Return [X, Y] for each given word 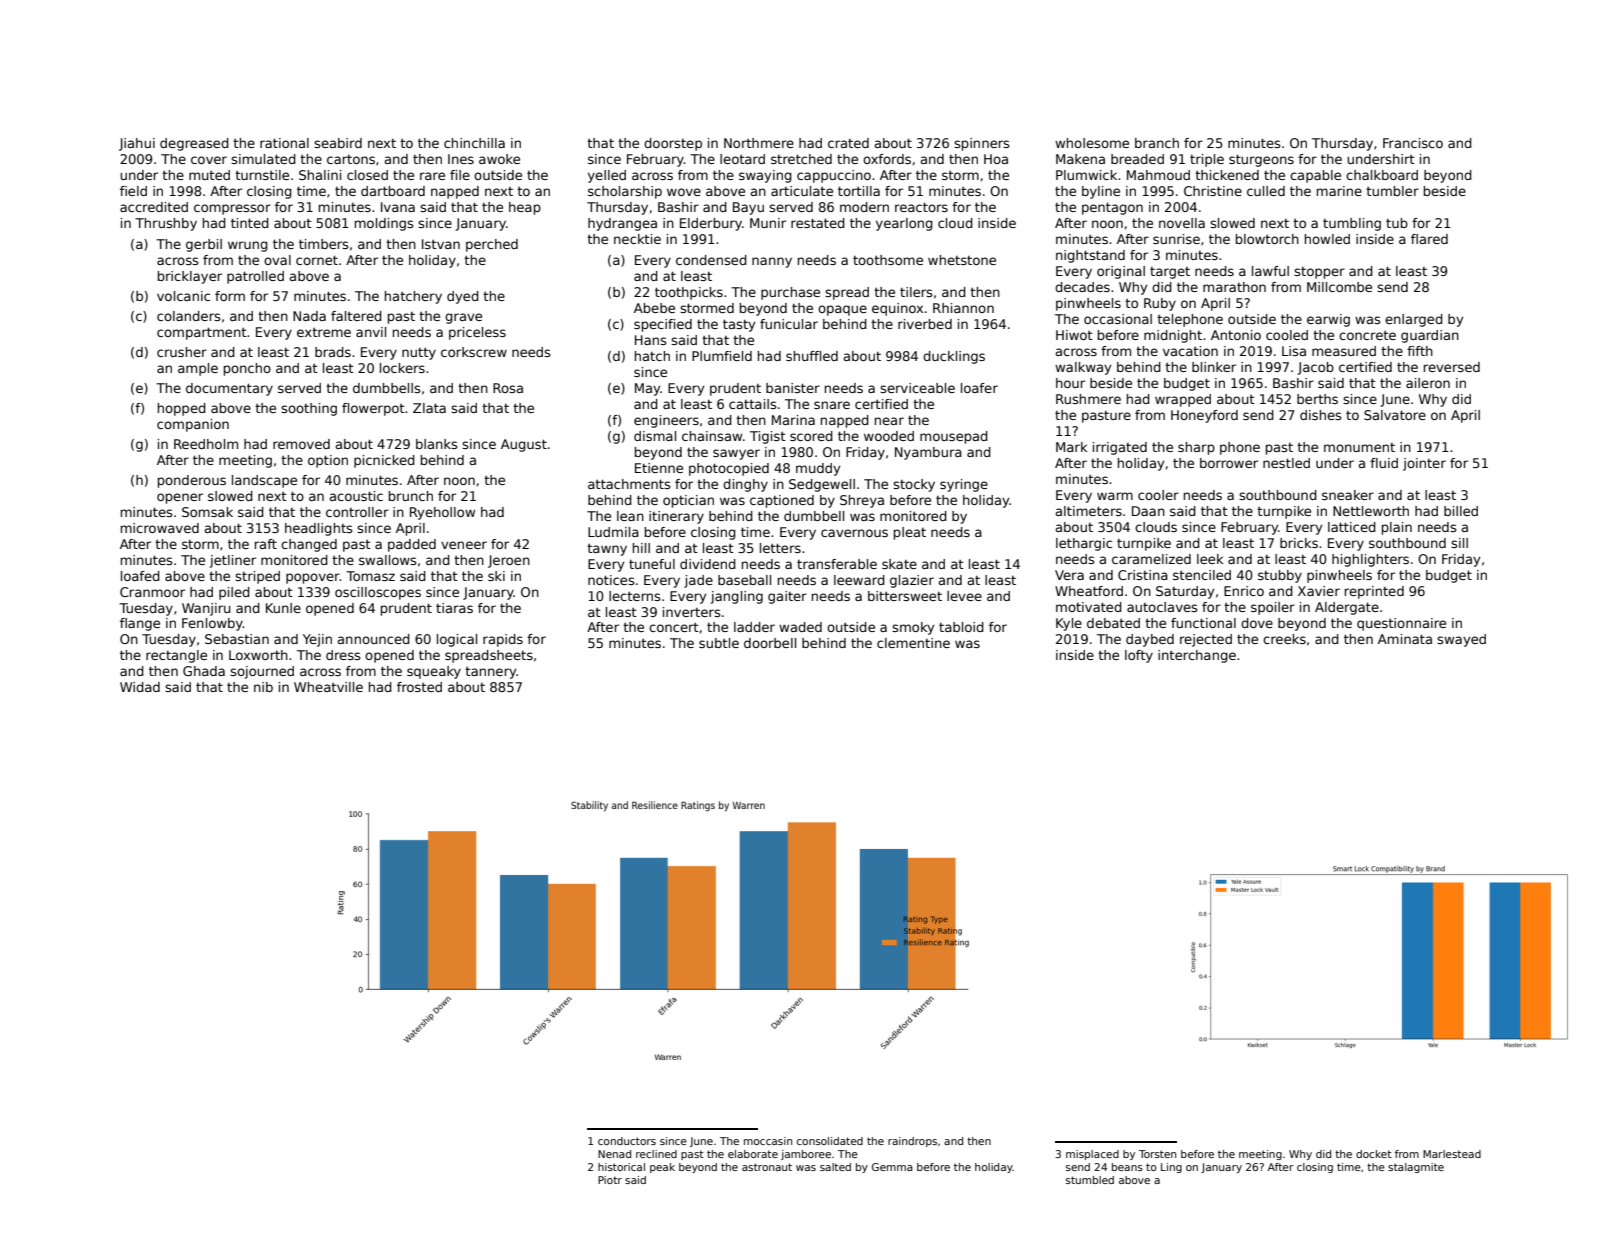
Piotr [610, 1180]
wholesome [1092, 143]
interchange [1197, 656]
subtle [719, 643]
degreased [194, 144]
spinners [982, 144]
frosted [419, 687]
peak [662, 1168]
